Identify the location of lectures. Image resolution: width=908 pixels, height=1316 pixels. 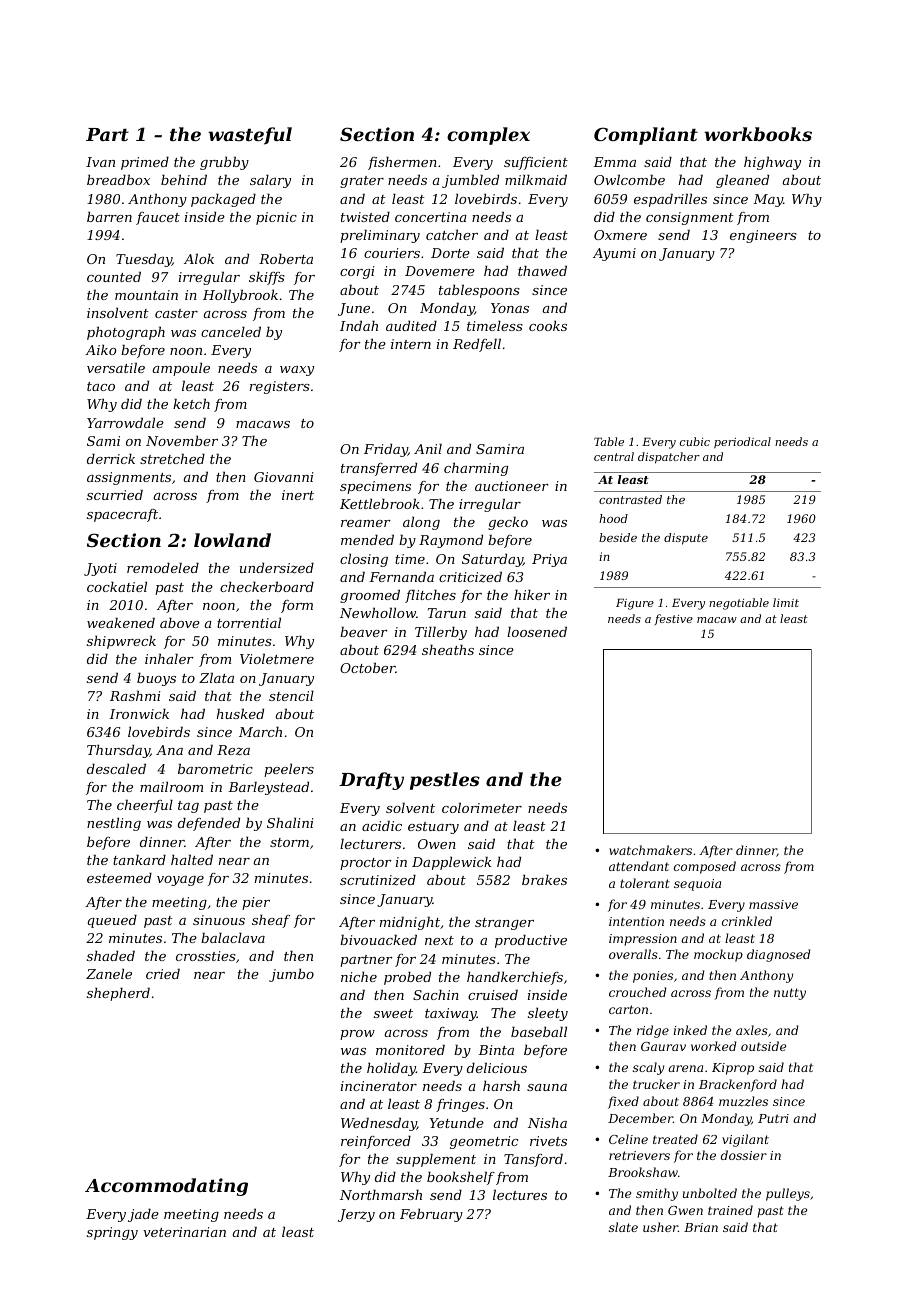
(520, 1194).
